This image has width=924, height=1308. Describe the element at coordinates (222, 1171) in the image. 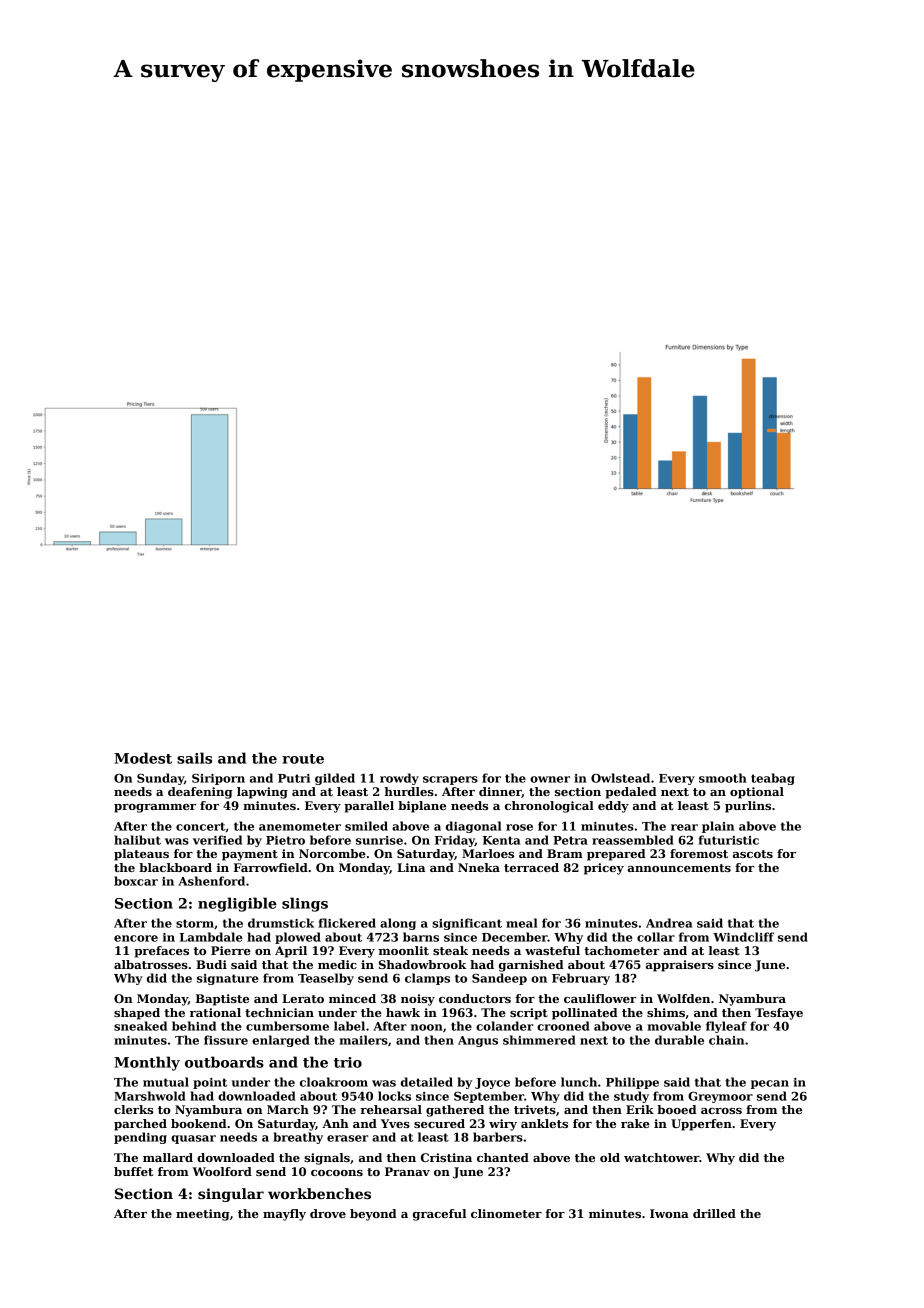

I see `Woolford` at that location.
